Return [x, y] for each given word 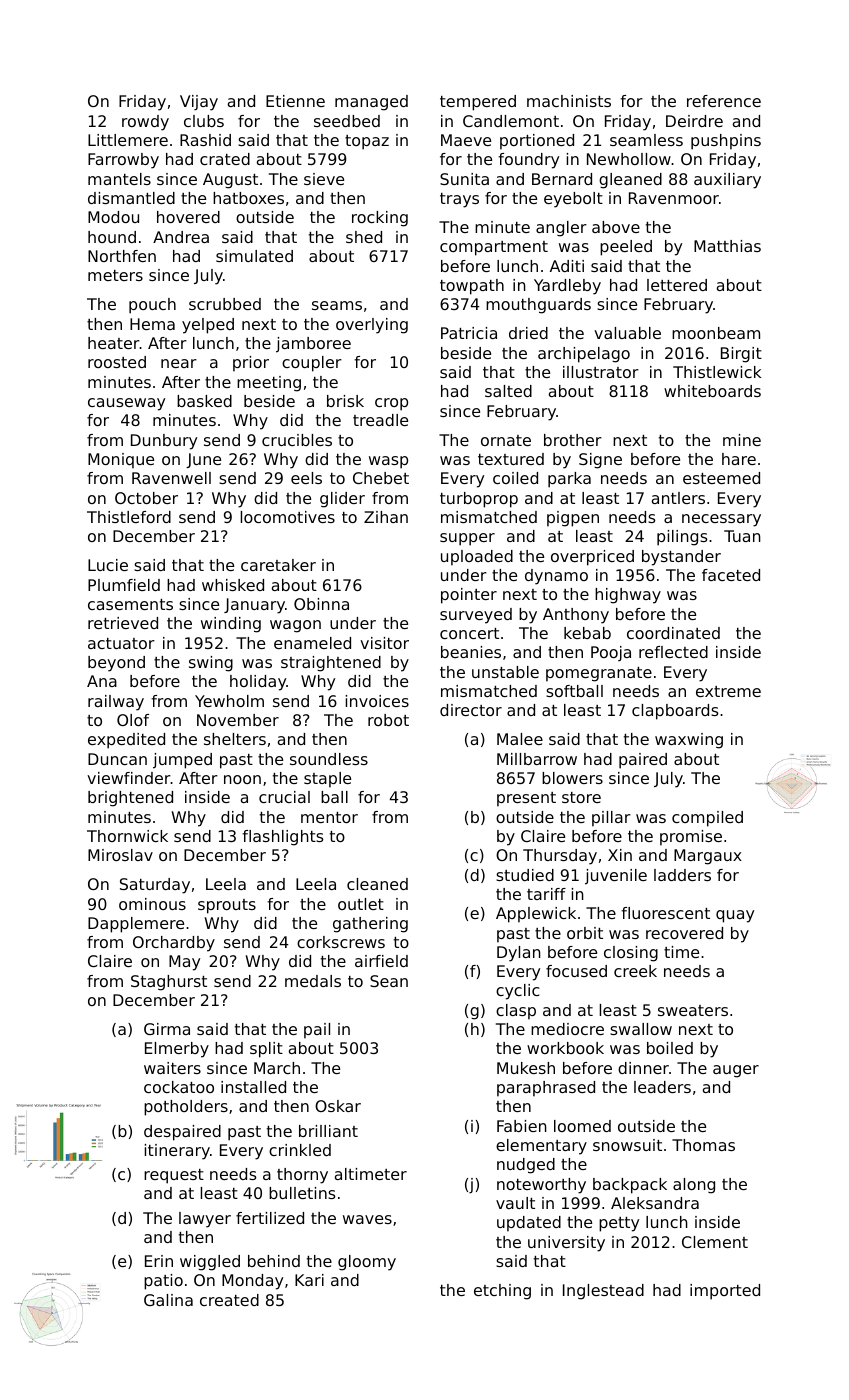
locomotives [288, 517]
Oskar [338, 1106]
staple [327, 780]
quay [735, 916]
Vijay [199, 103]
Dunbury [164, 442]
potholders [186, 1108]
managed [371, 103]
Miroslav [120, 855]
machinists [569, 101]
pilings [682, 538]
